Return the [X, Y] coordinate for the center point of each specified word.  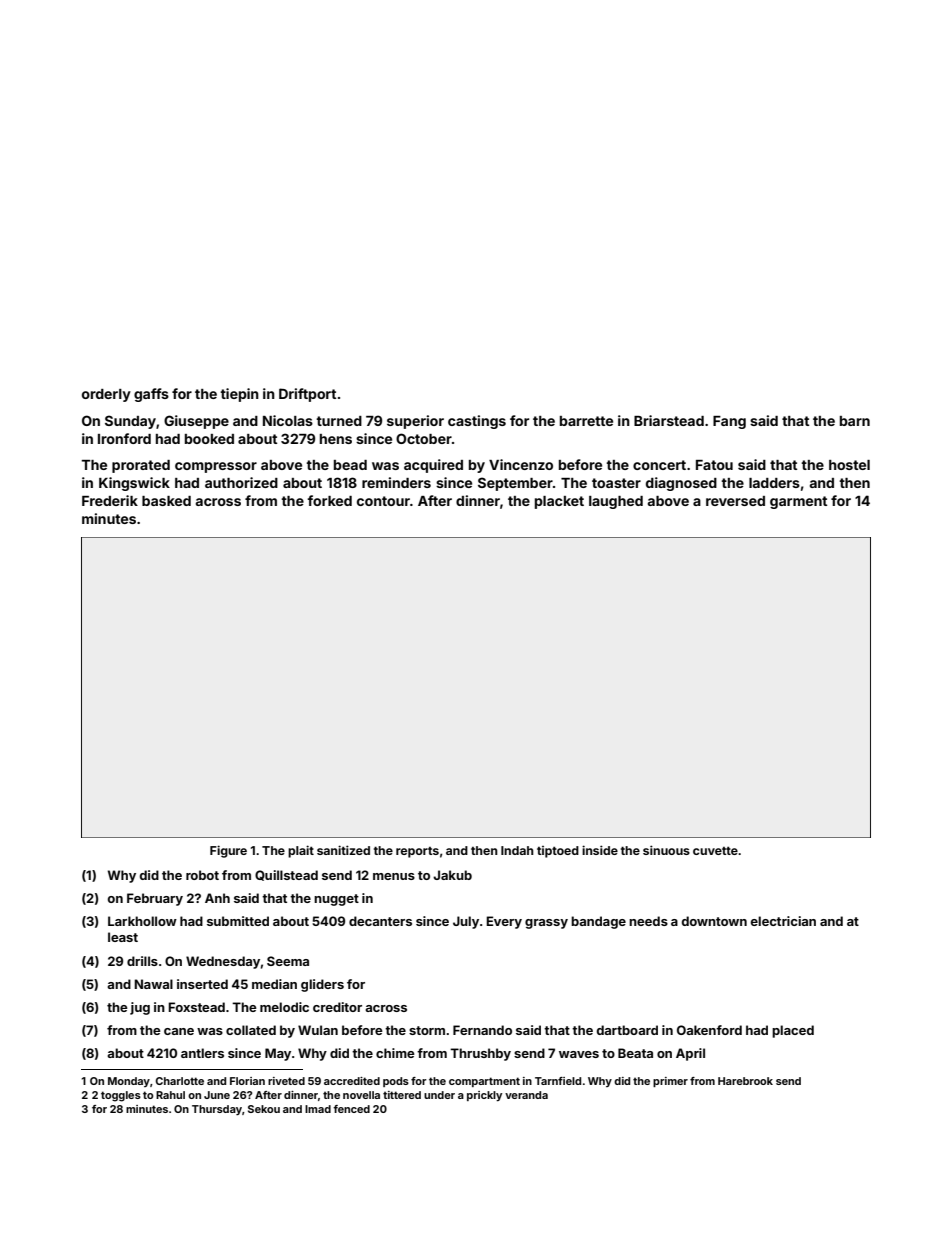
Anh [217, 898]
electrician [783, 921]
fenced [351, 1109]
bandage [598, 922]
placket [559, 502]
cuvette [715, 851]
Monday [129, 1082]
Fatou [714, 465]
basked [166, 501]
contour [383, 501]
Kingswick [134, 484]
